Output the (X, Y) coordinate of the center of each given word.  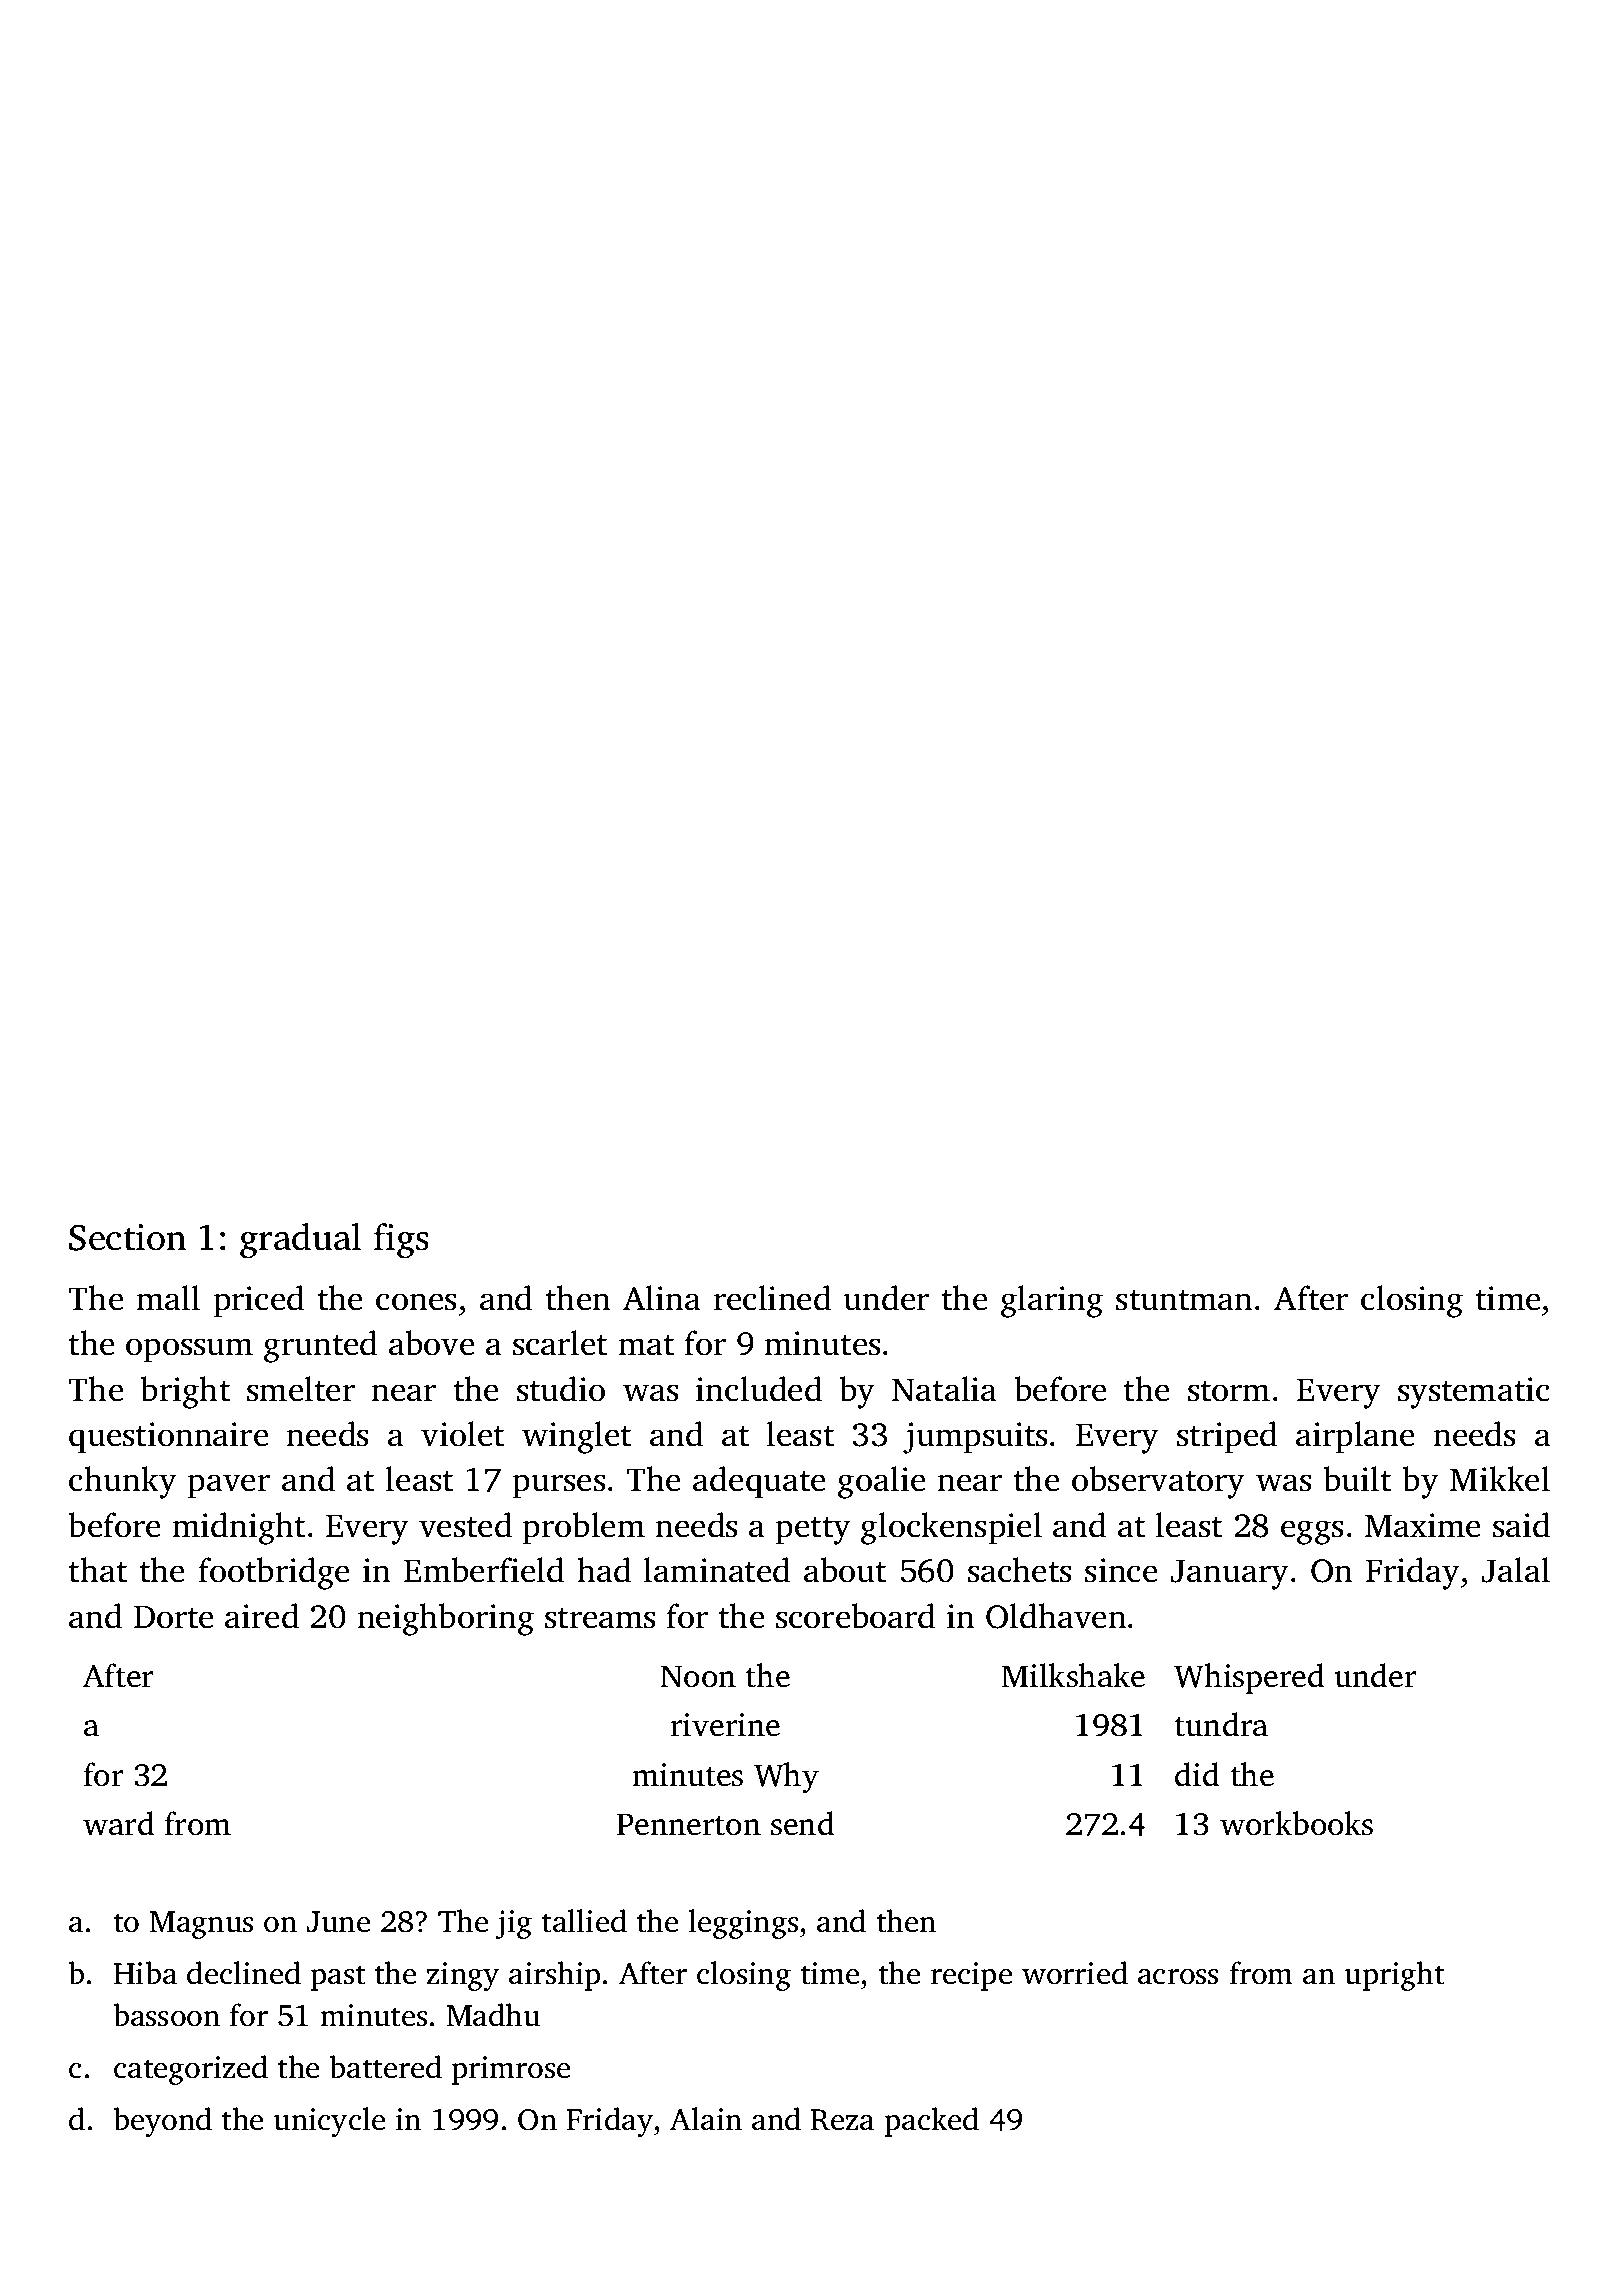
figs (401, 1241)
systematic (1474, 1393)
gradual (300, 1241)
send (802, 1823)
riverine (725, 1725)
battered (385, 2067)
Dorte (173, 1617)
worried (1075, 1973)
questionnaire (168, 1438)
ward (118, 1823)
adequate (759, 1482)
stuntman (1184, 1300)
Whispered (1249, 1678)
